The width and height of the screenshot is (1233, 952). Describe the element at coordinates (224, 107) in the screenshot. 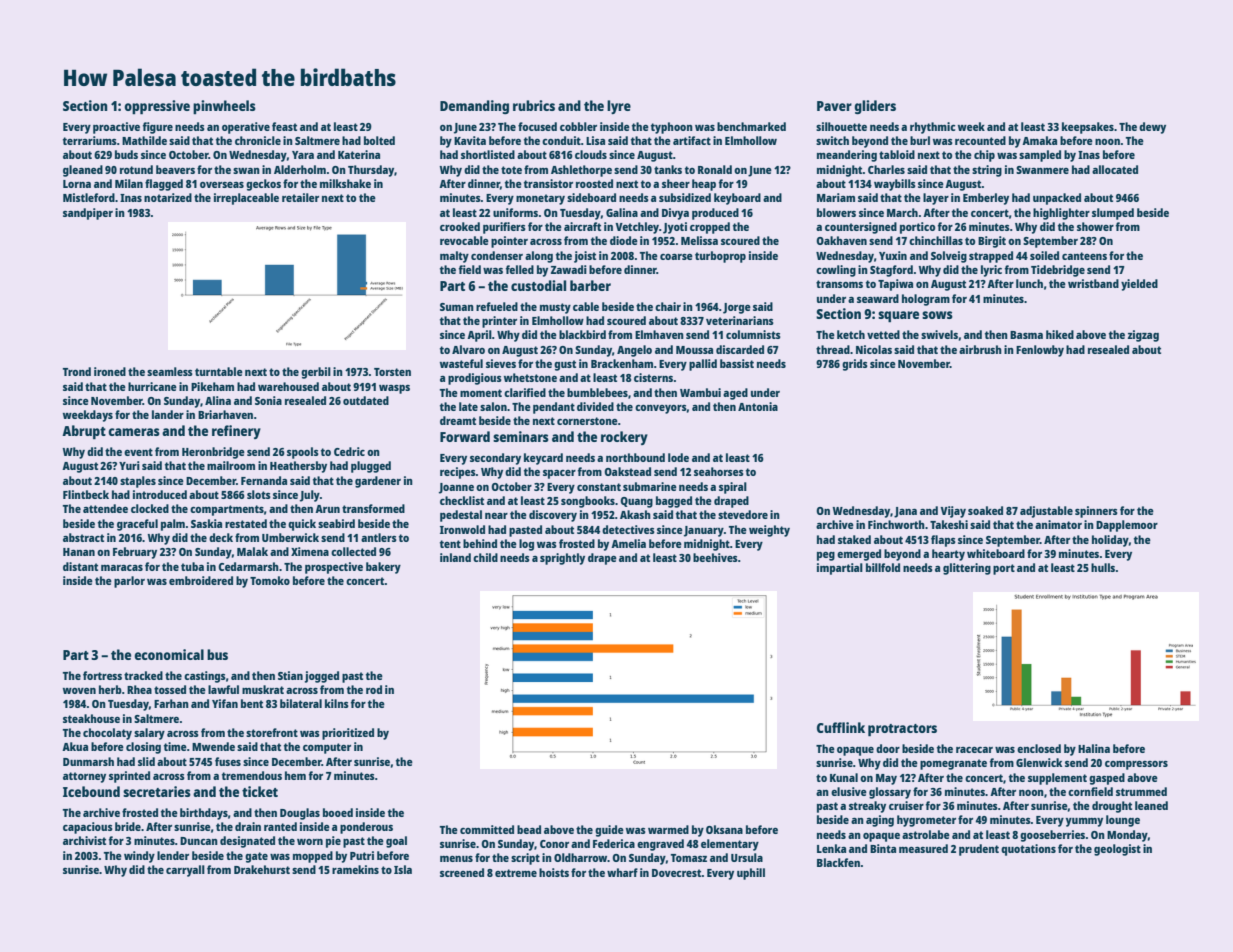

I see `pinwheels` at that location.
